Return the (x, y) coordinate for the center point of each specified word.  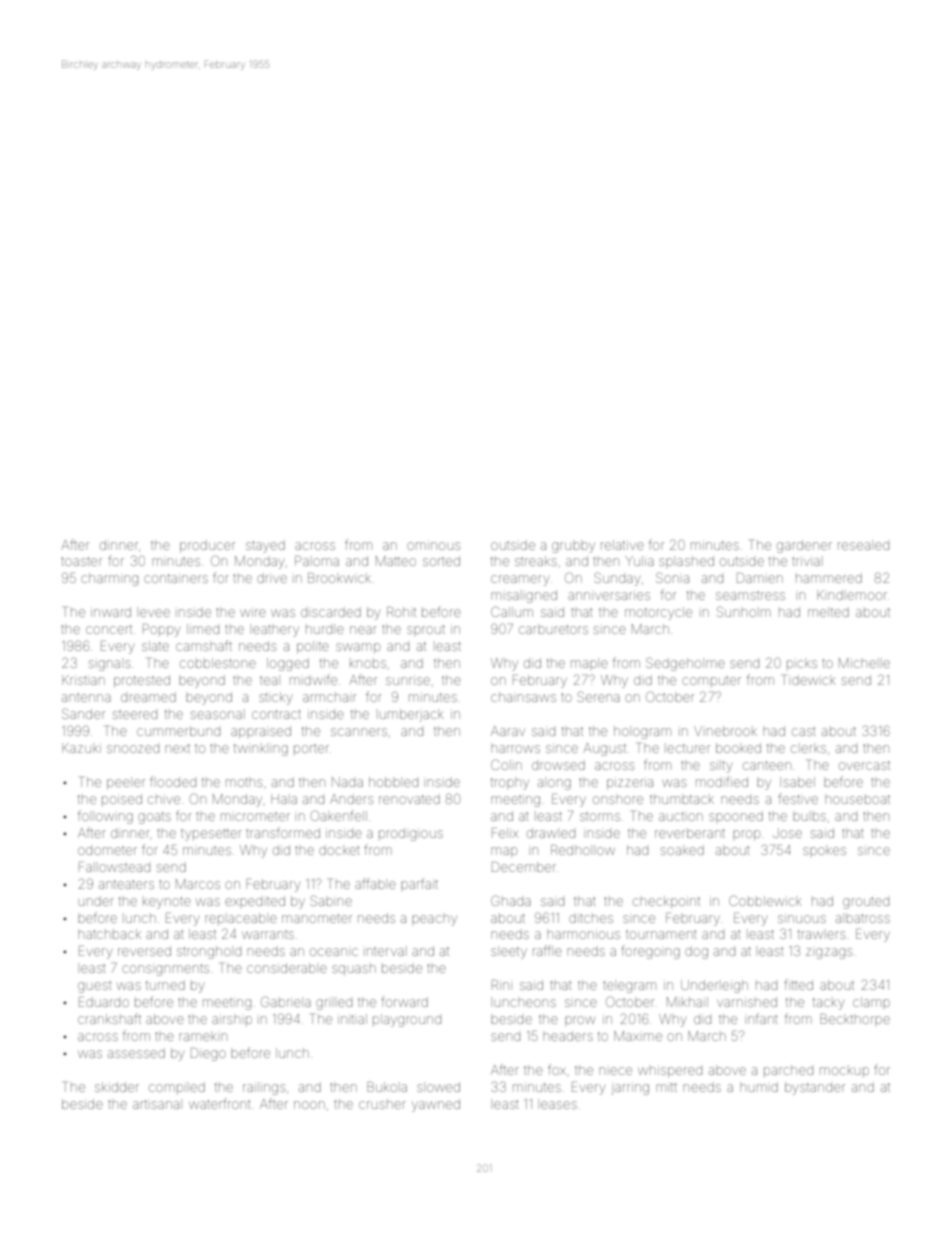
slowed (438, 1087)
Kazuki (81, 748)
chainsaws (523, 697)
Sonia (672, 577)
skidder (117, 1087)
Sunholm (744, 611)
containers (176, 578)
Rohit (401, 612)
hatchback (109, 934)
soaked (682, 850)
